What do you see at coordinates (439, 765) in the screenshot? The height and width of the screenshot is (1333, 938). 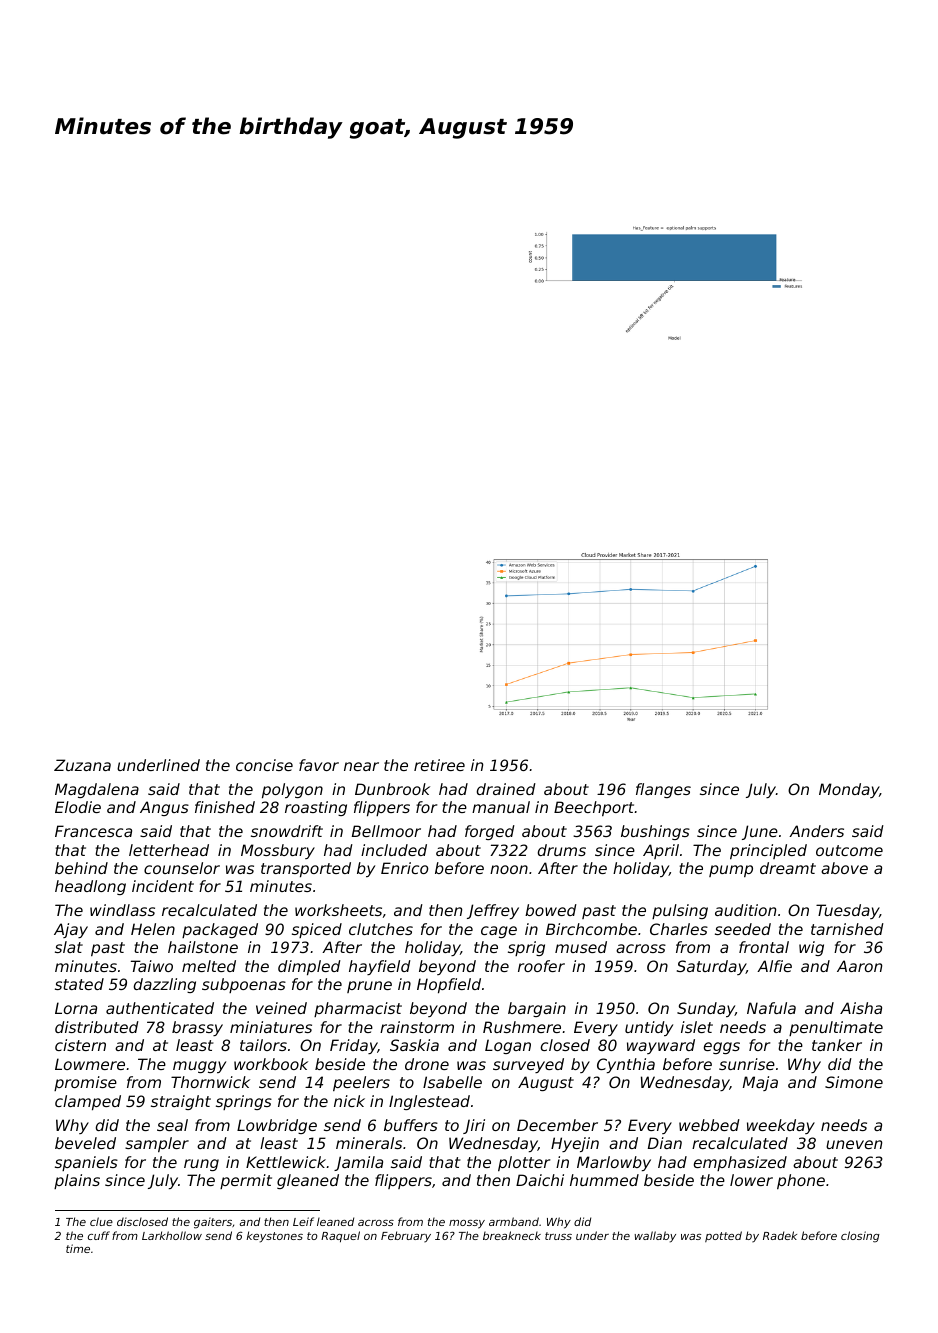 I see `retiree` at bounding box center [439, 765].
